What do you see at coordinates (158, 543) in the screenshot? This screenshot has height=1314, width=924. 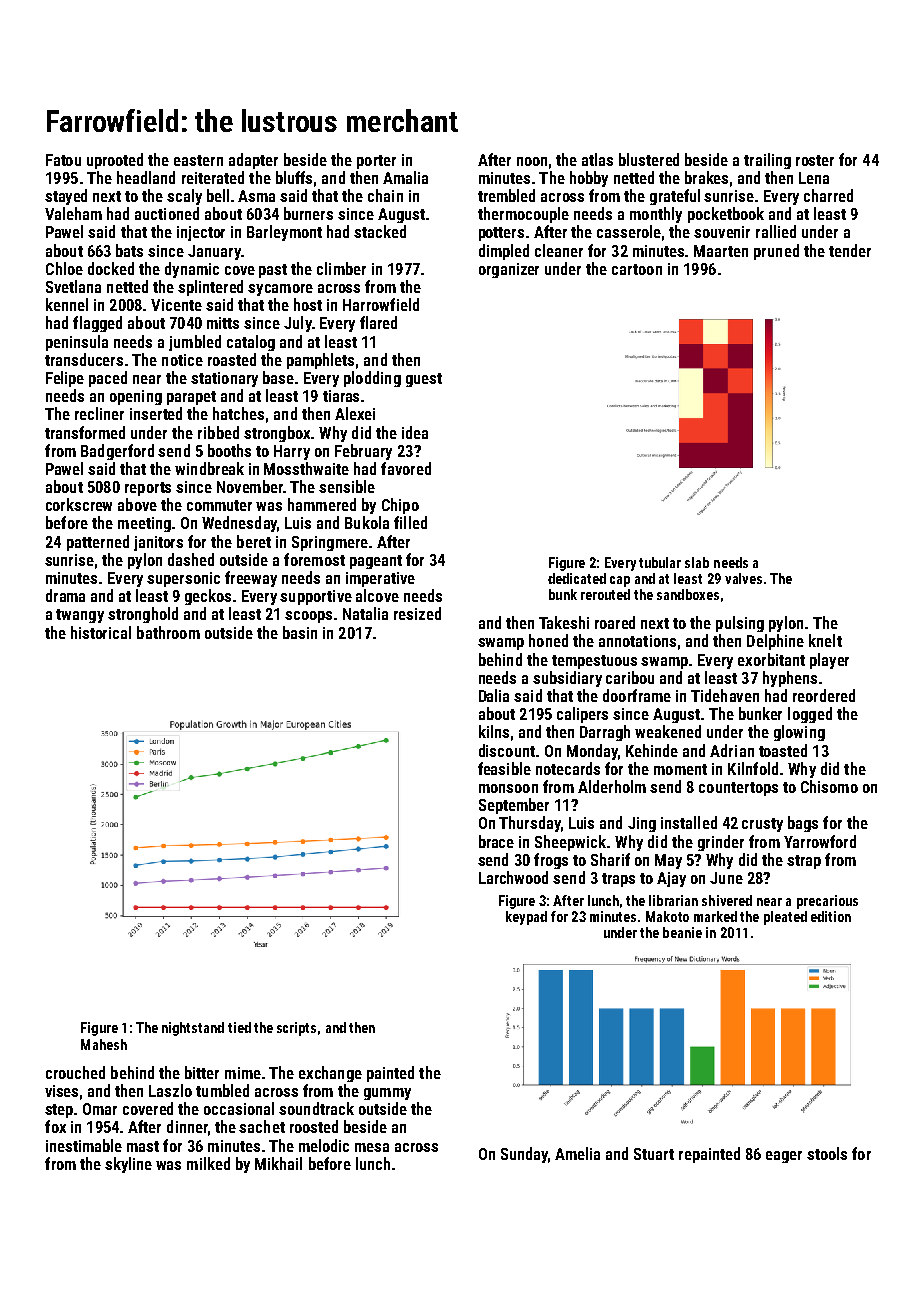 I see `janitors` at bounding box center [158, 543].
